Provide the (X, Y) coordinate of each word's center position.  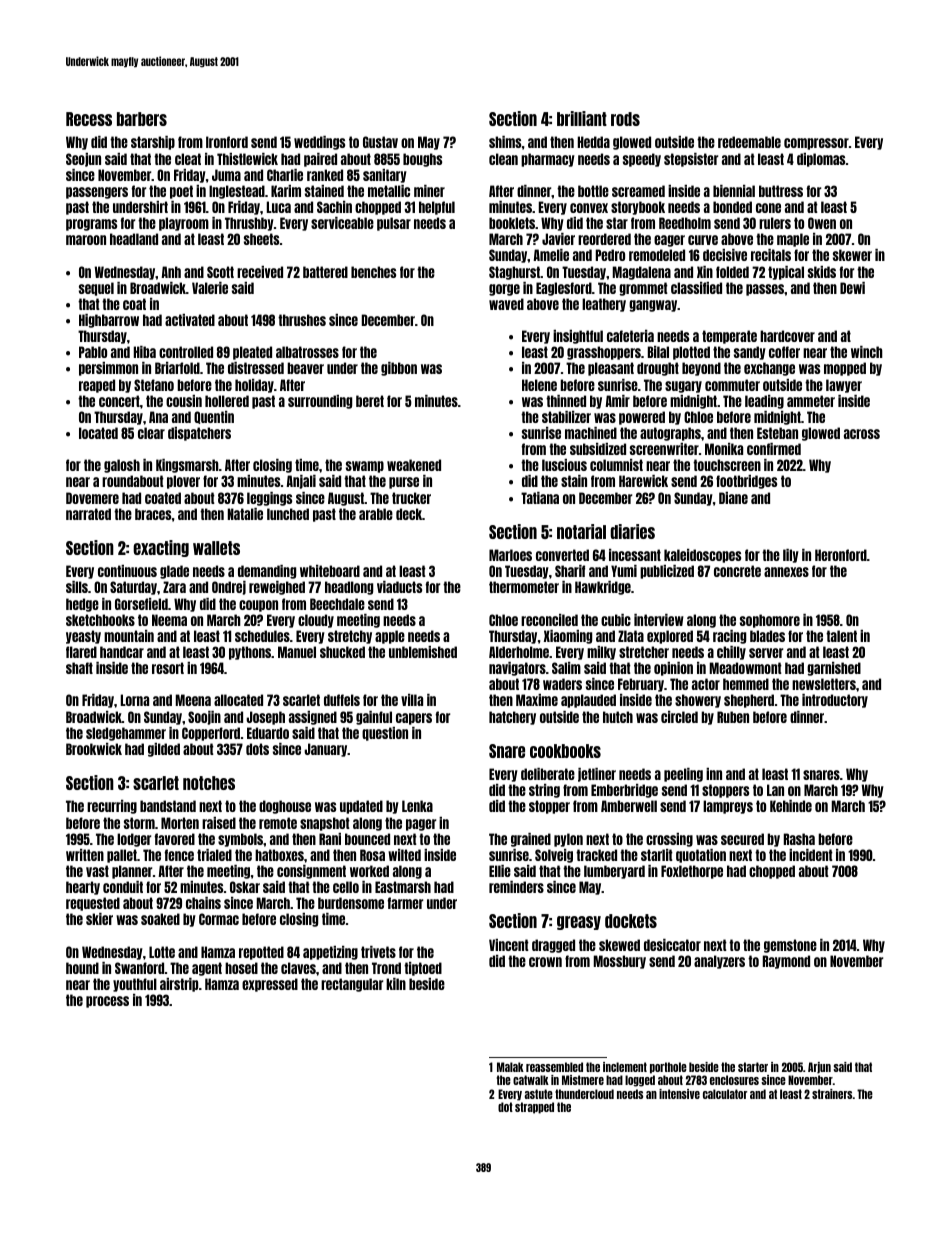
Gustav (380, 142)
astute (538, 1094)
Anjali (301, 482)
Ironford (227, 142)
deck (409, 514)
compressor (816, 144)
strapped (534, 1108)
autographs (670, 434)
